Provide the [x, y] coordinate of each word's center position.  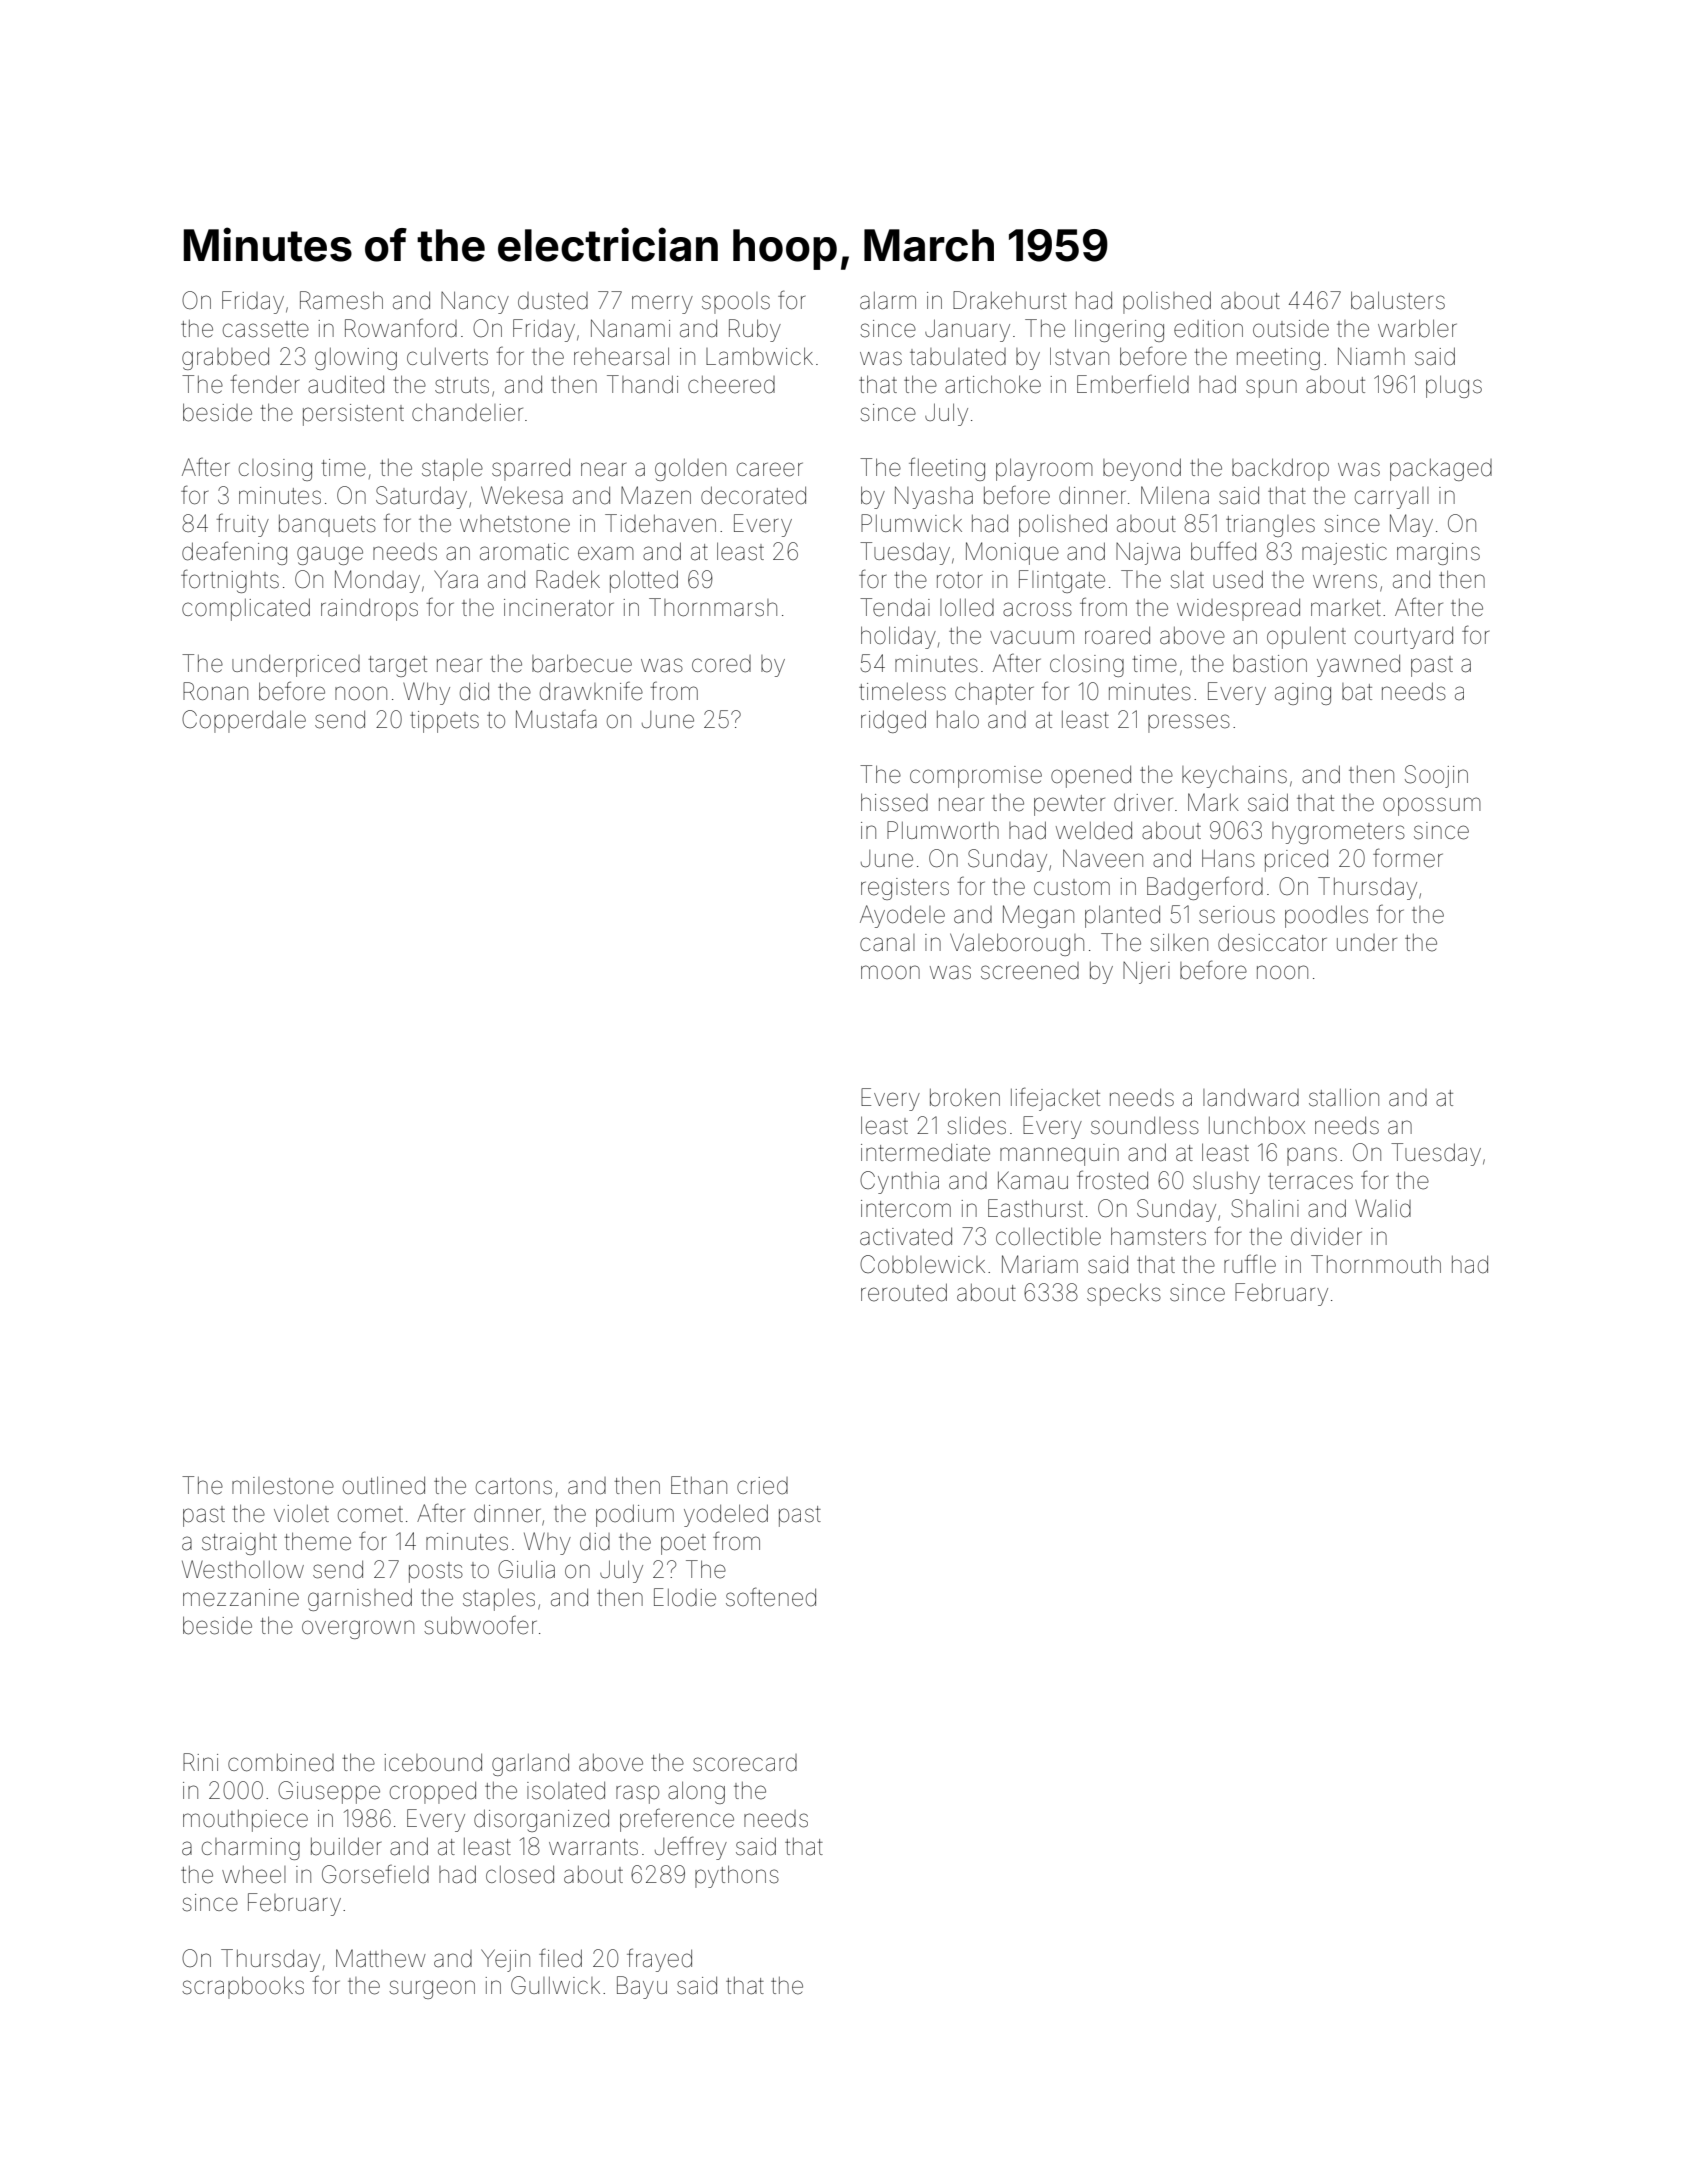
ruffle [1250, 1264]
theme [318, 1541]
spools [736, 303]
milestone [283, 1486]
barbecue [582, 663]
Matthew [381, 1958]
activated [906, 1237]
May [1411, 525]
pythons [737, 1876]
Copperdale [244, 721]
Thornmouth [1376, 1264]
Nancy [475, 302]
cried [762, 1486]
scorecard [745, 1763]
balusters [1398, 300]
